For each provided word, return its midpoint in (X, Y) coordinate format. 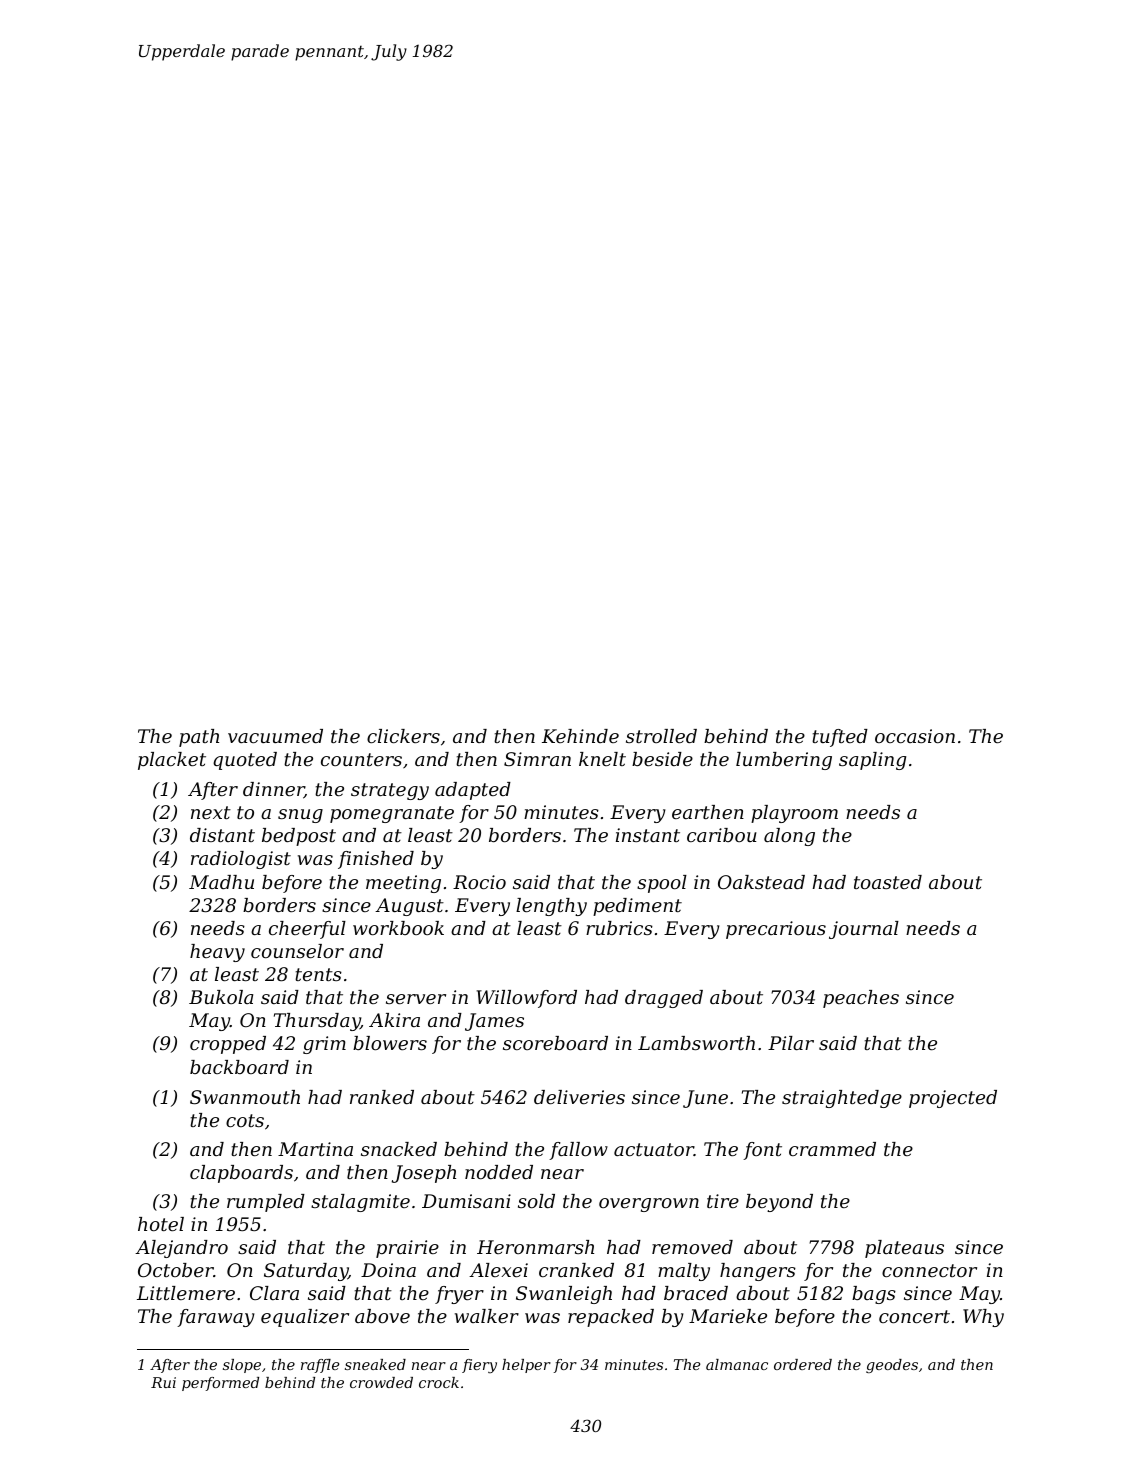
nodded (499, 1172)
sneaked (375, 1364)
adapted (473, 791)
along (789, 837)
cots (245, 1120)
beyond (779, 1203)
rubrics (619, 928)
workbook (398, 928)
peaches (861, 999)
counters (361, 759)
